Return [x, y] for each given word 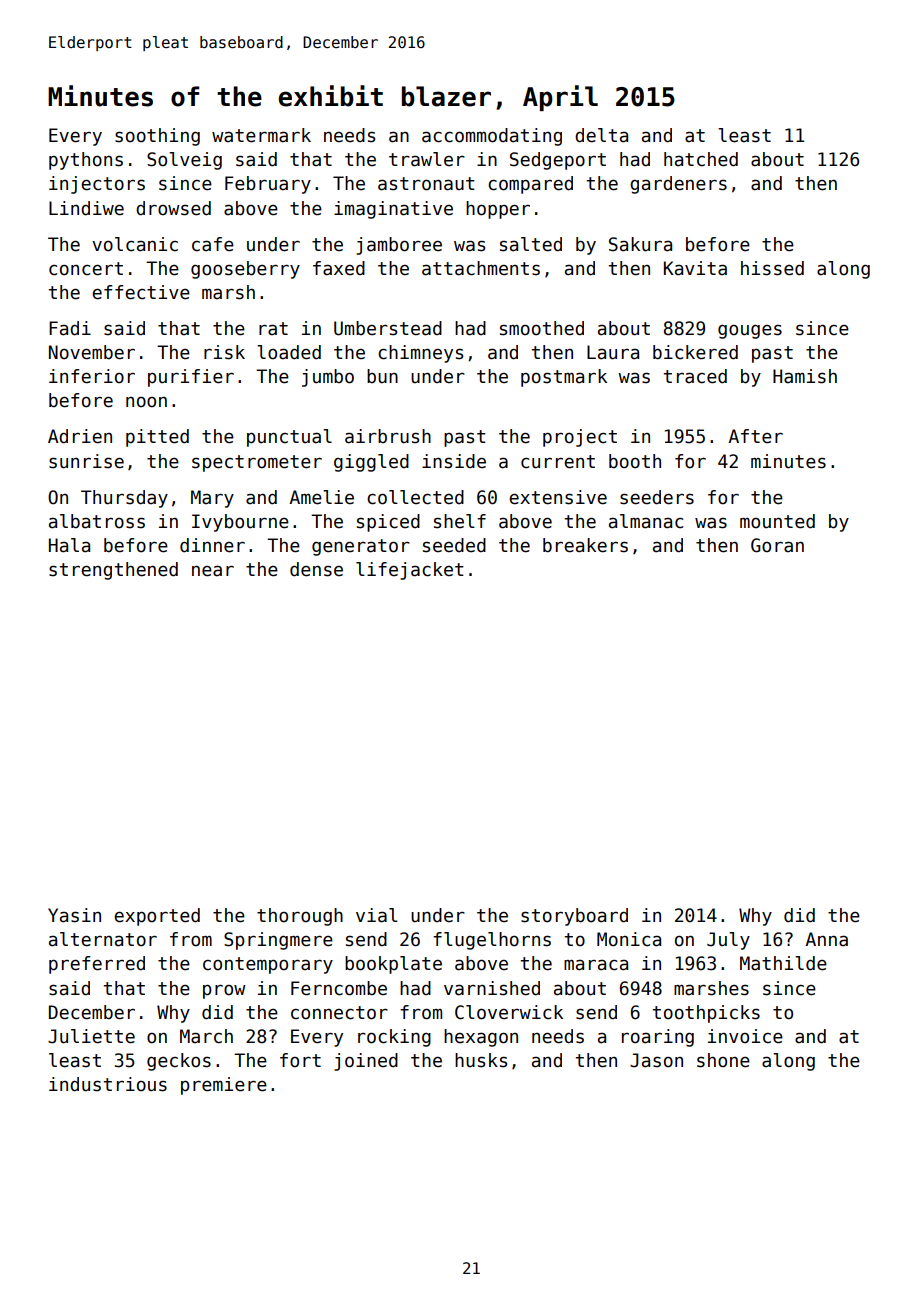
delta [601, 135]
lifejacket [410, 571]
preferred [97, 965]
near [213, 571]
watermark [261, 135]
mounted [777, 521]
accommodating [492, 137]
